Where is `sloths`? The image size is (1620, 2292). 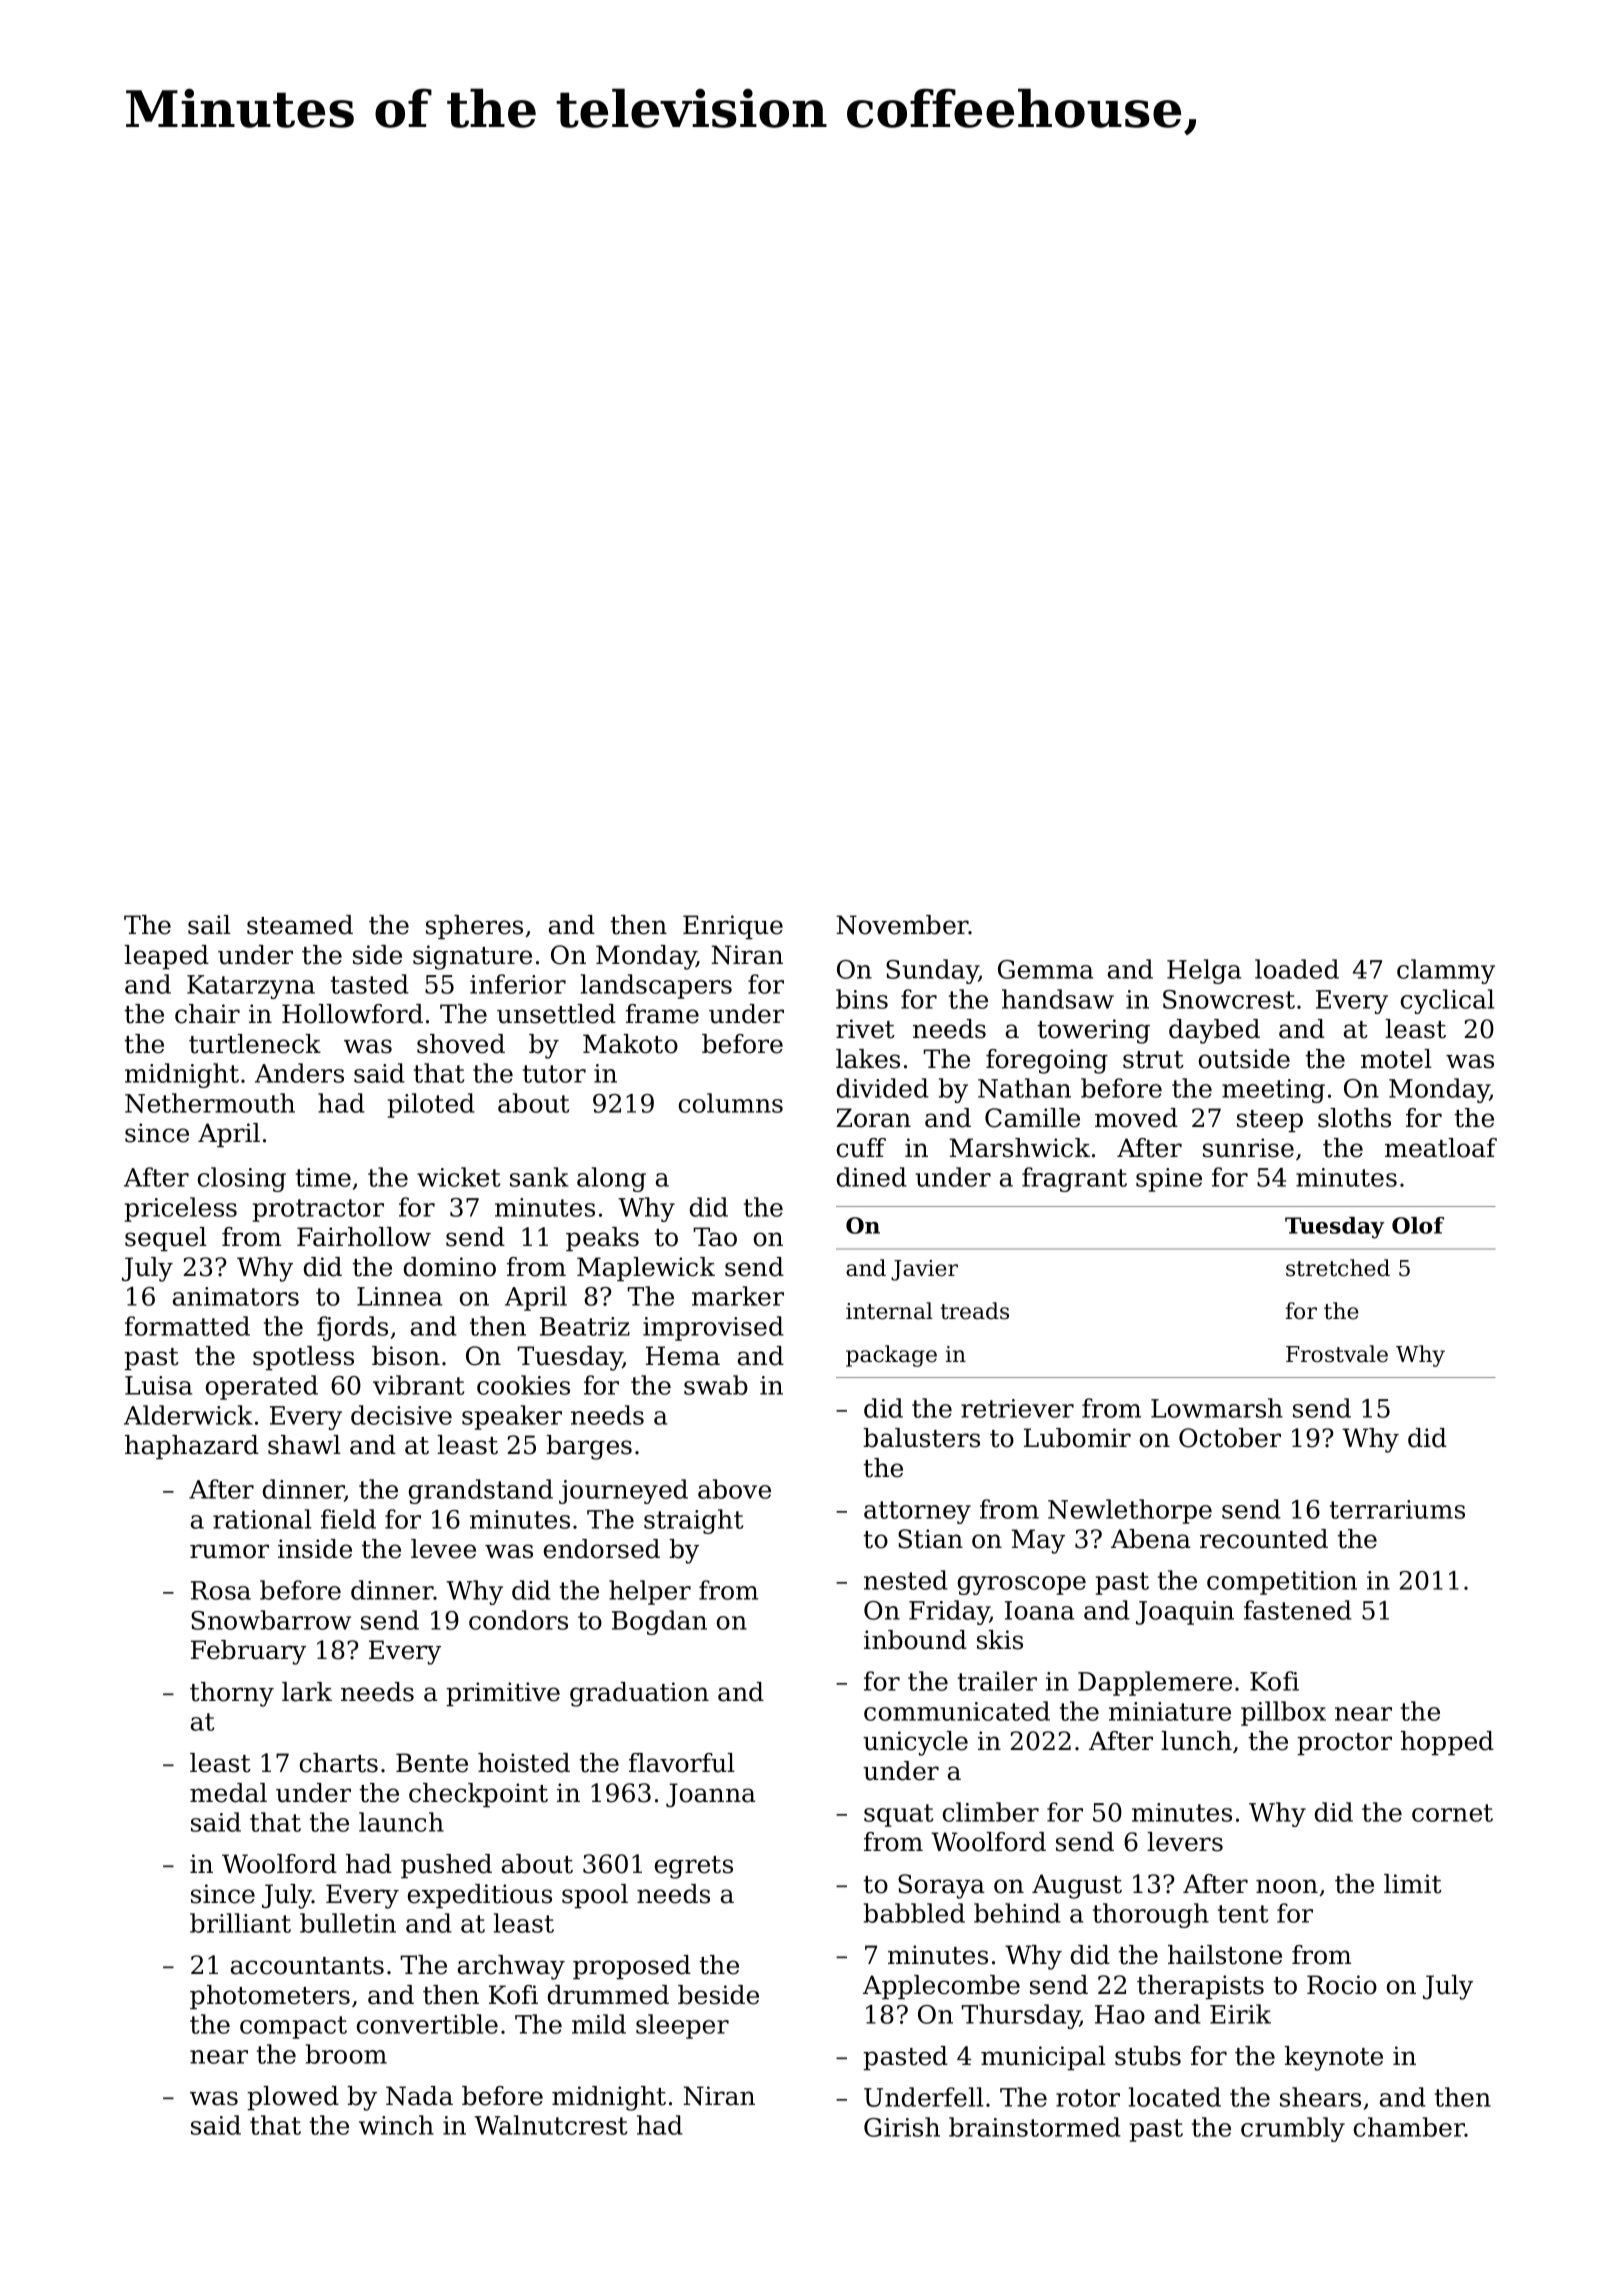
sloths is located at coordinates (1354, 1118).
